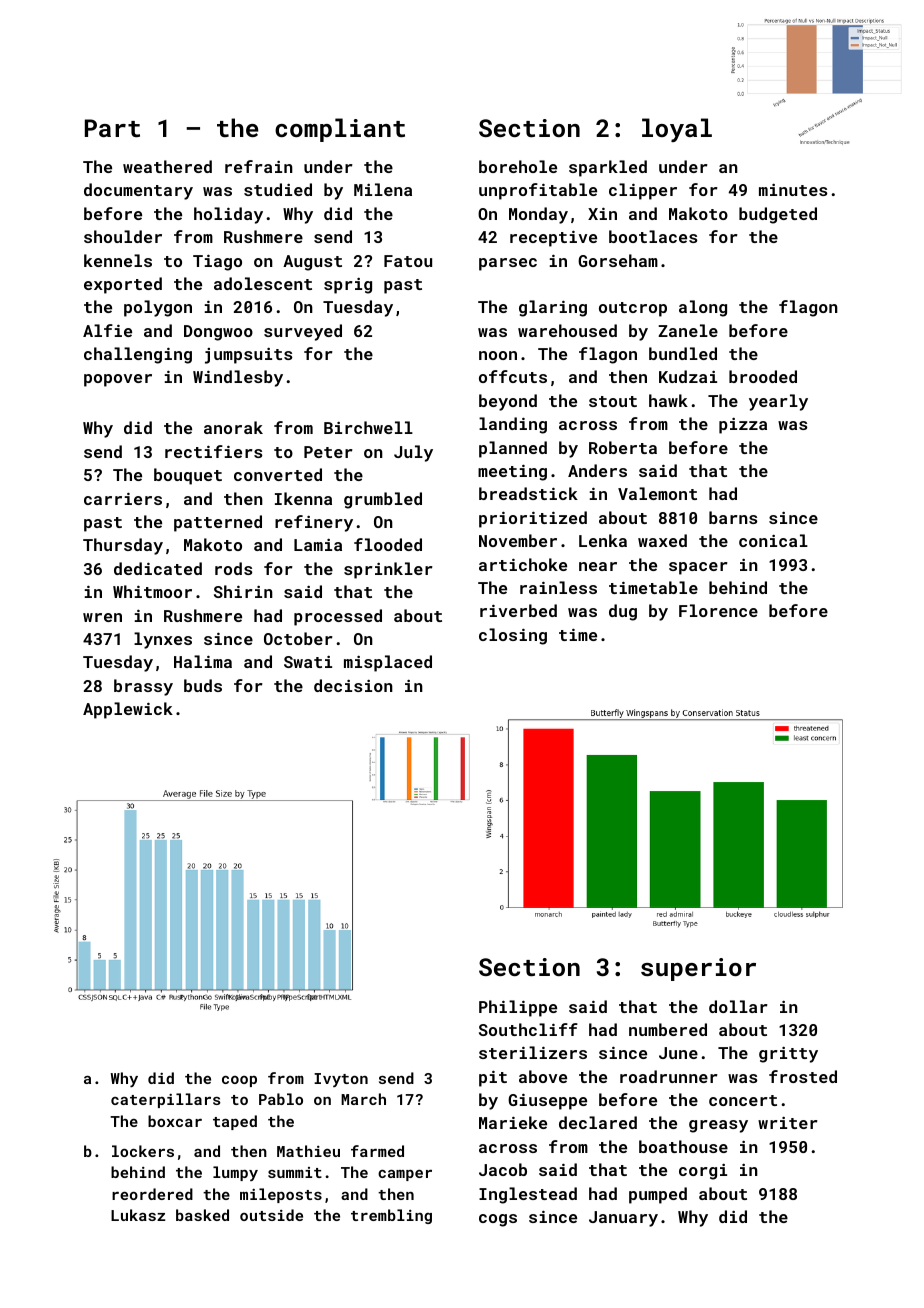 This screenshot has width=924, height=1308. I want to click on closing, so click(513, 636).
